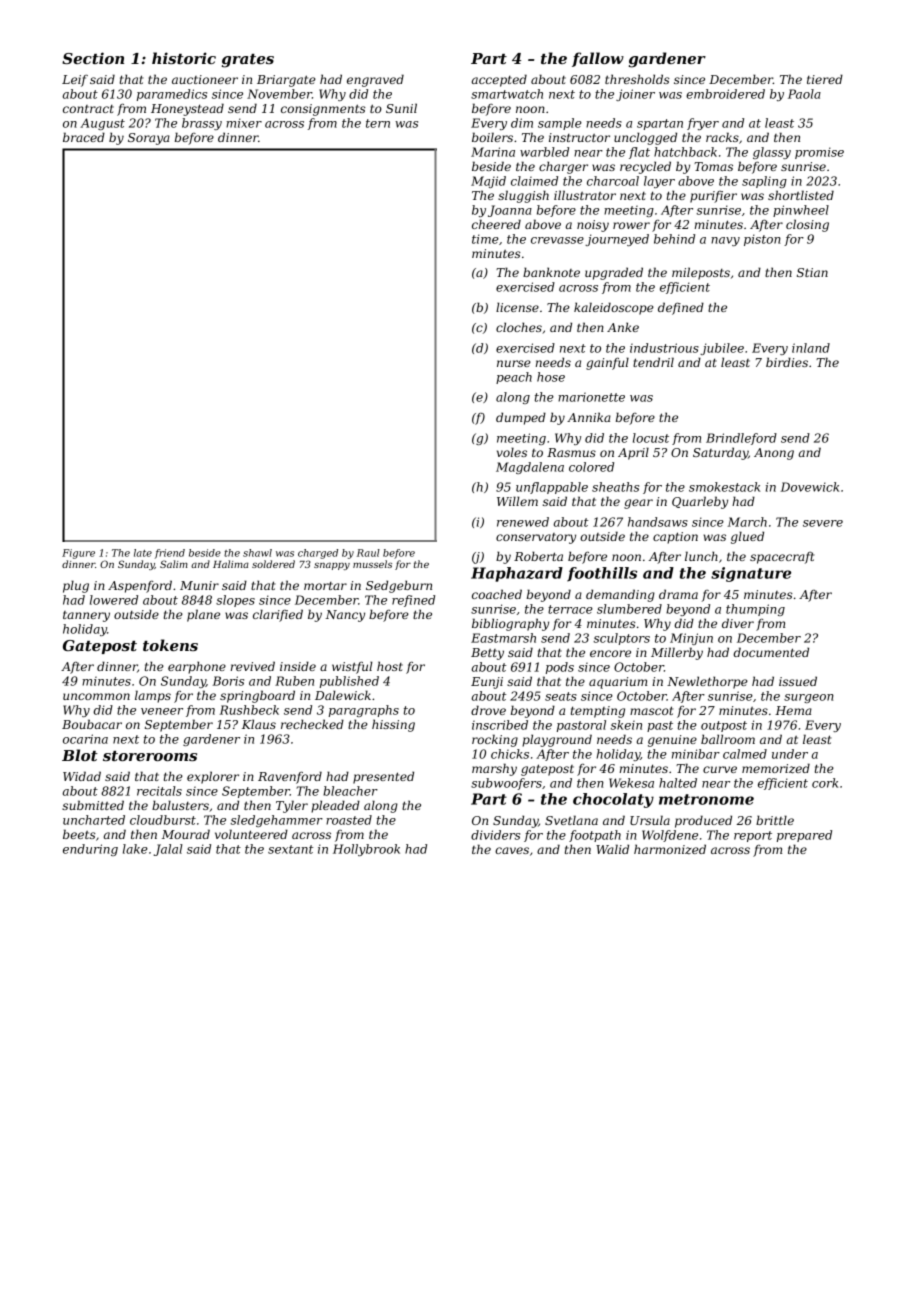 The height and width of the document is (1316, 908). Describe the element at coordinates (563, 167) in the document. I see `charger` at that location.
